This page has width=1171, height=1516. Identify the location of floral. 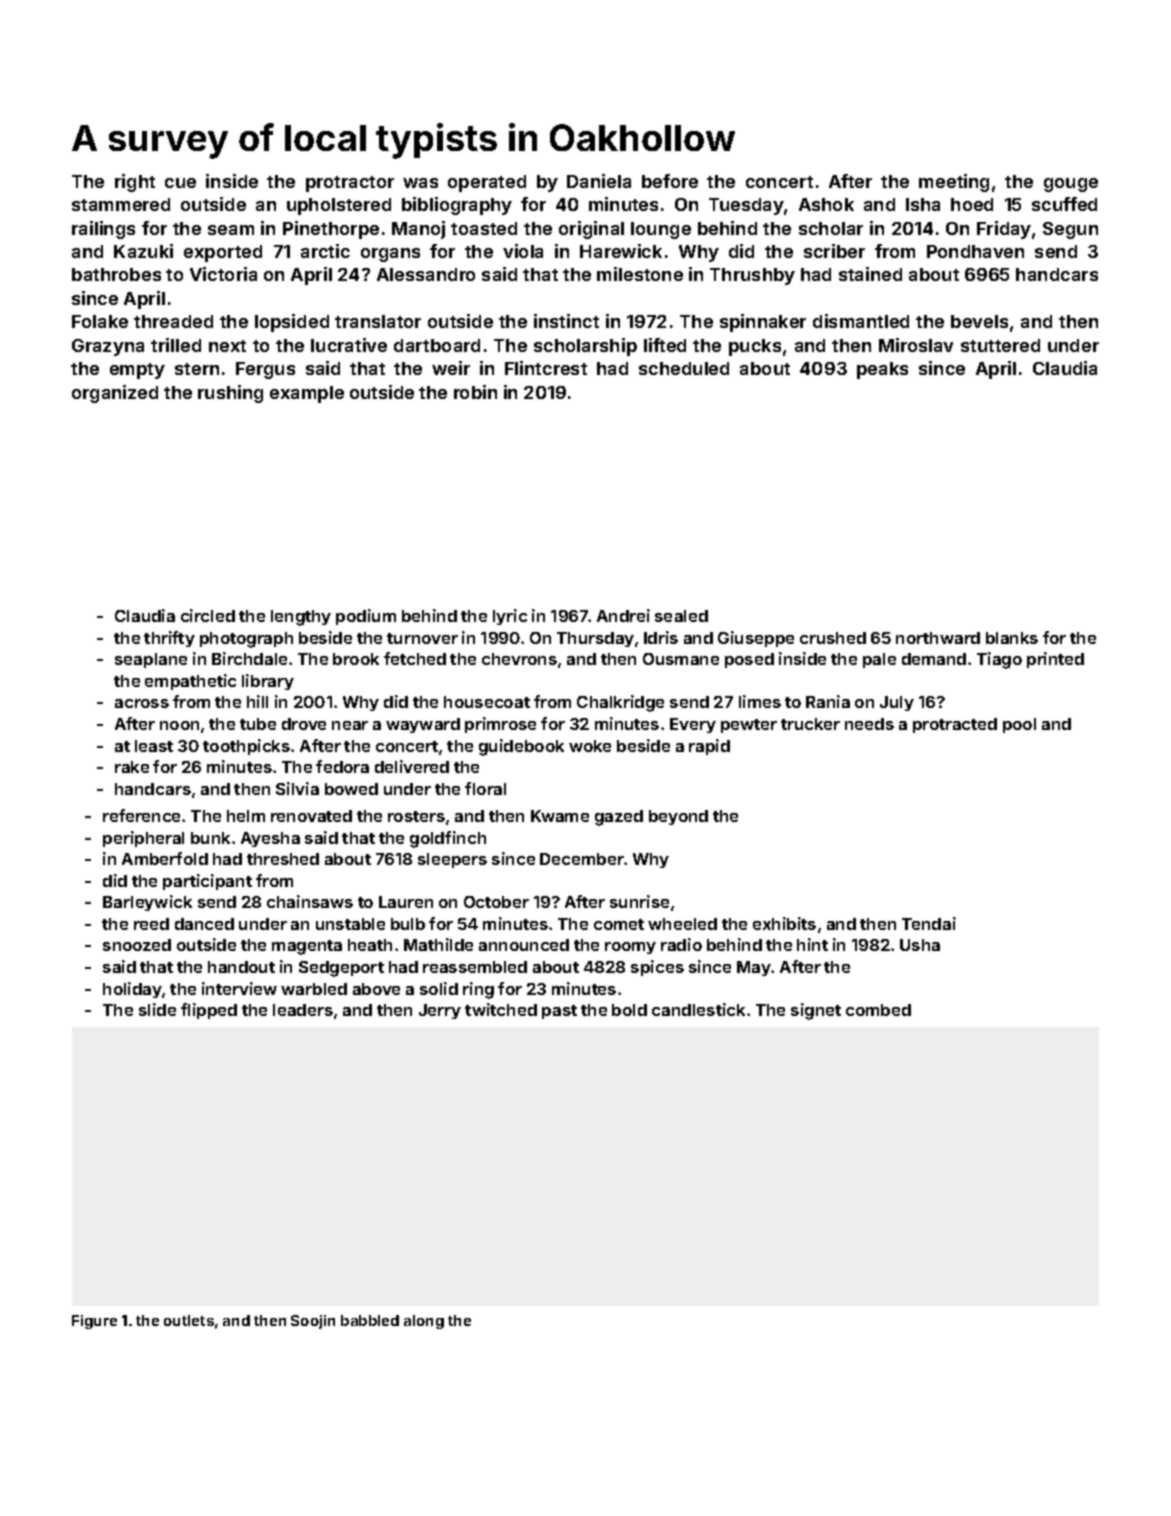
(485, 788).
